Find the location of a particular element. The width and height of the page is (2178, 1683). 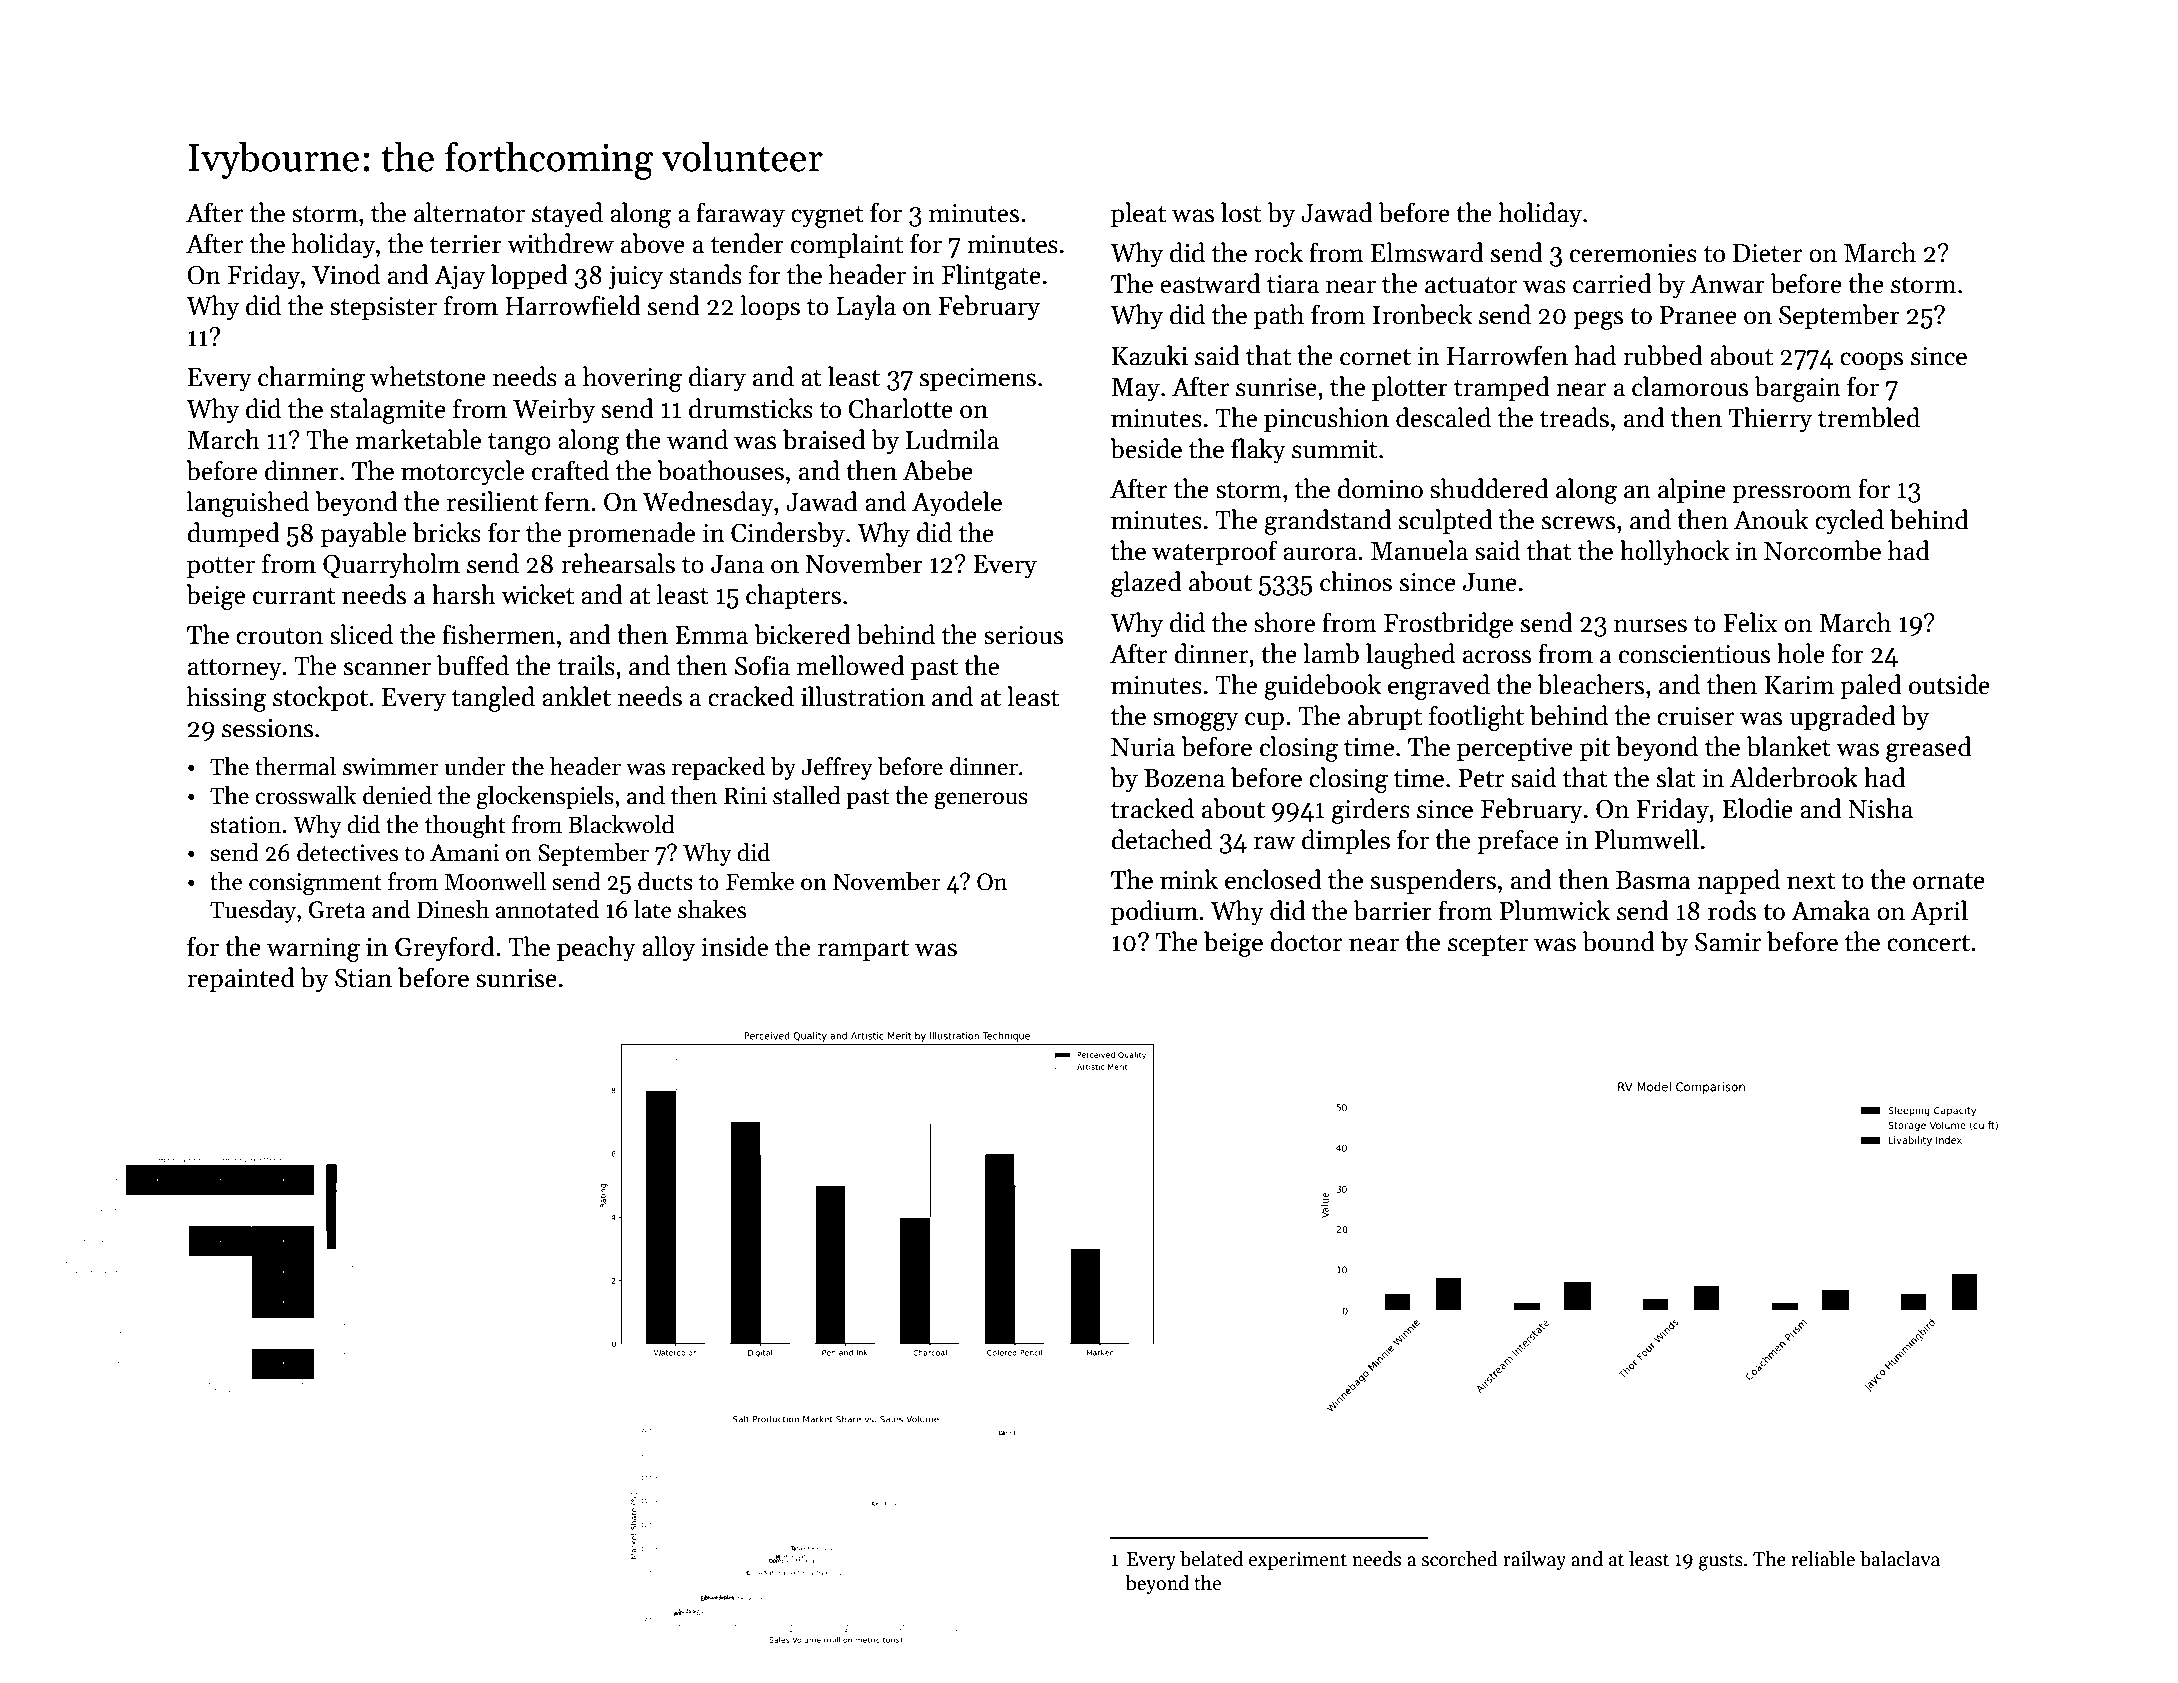

scorched is located at coordinates (1459, 1559).
